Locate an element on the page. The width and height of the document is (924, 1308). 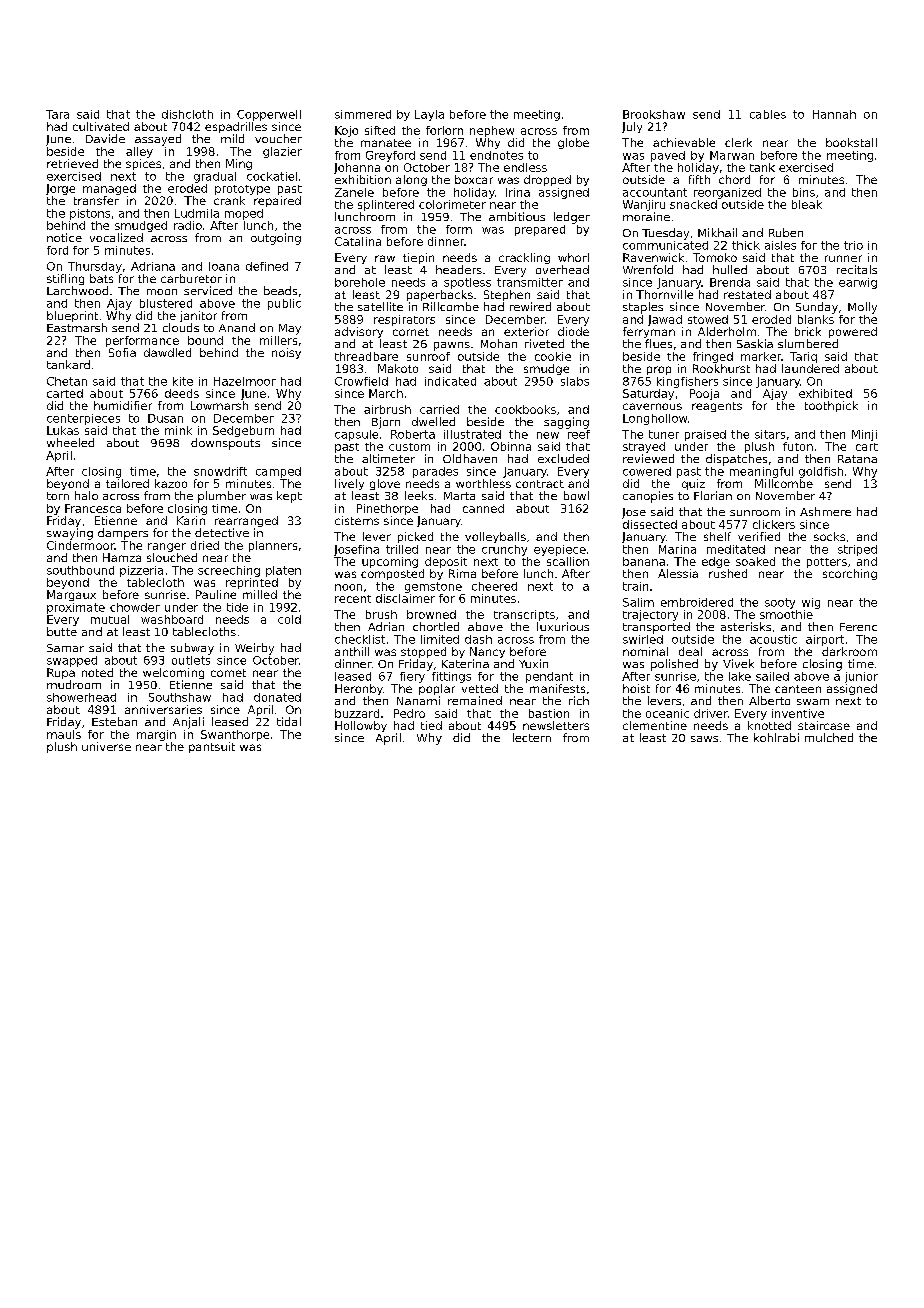
Eastmarsh is located at coordinates (77, 327).
